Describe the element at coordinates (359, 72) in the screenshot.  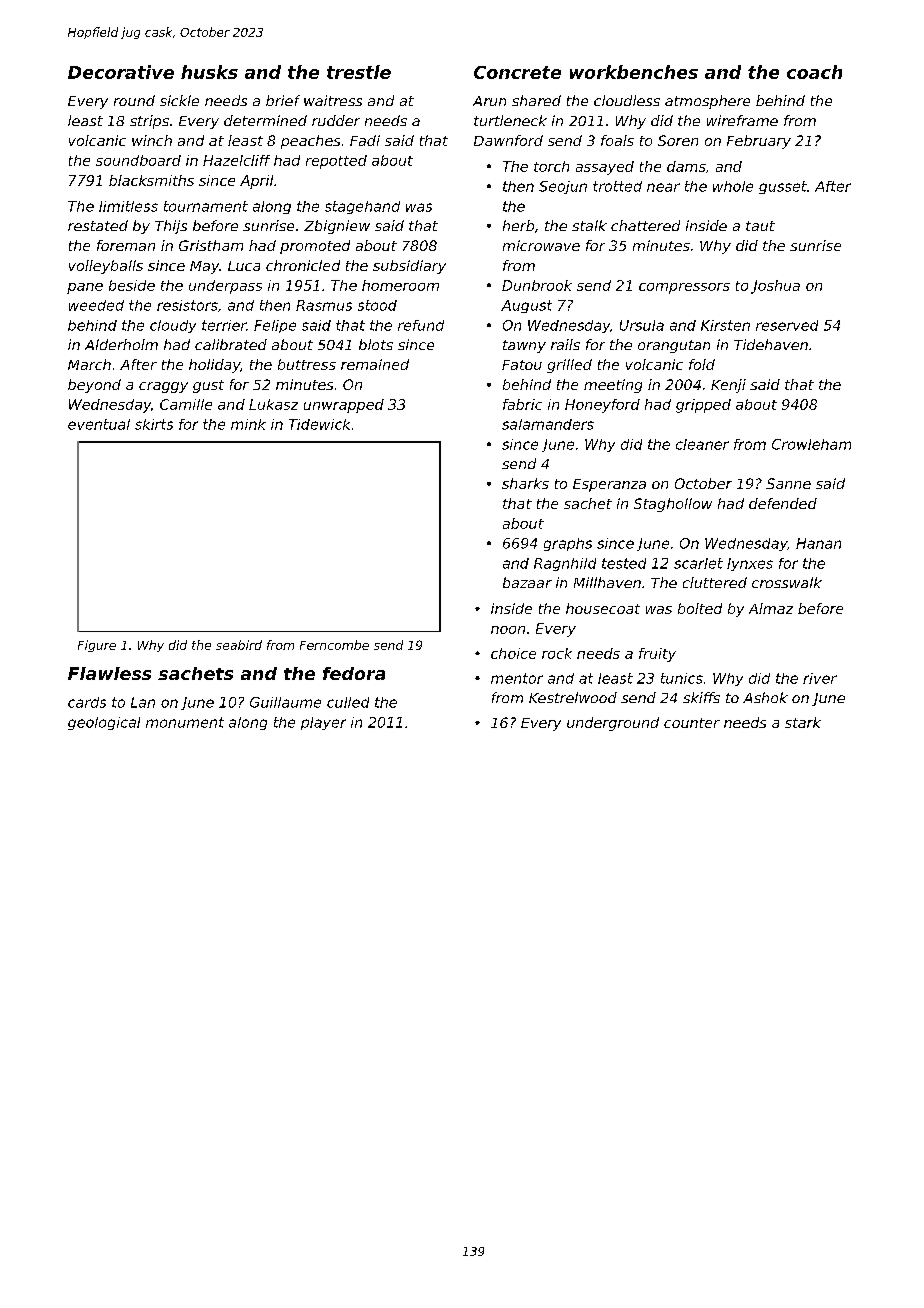
I see `trestle` at that location.
